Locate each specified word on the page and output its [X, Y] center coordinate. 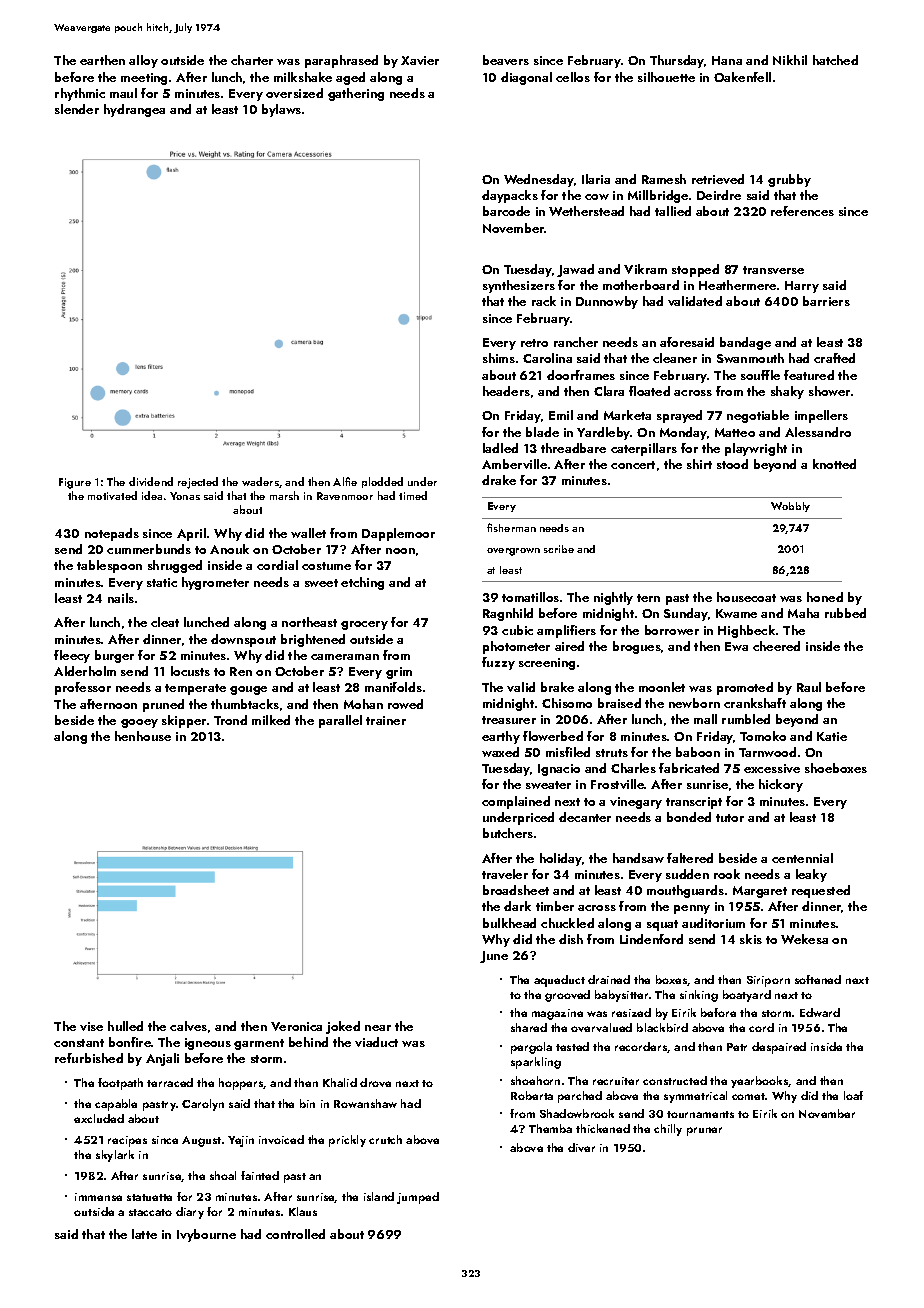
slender [77, 109]
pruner [704, 1131]
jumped [418, 1198]
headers [506, 391]
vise [91, 1026]
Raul [809, 687]
